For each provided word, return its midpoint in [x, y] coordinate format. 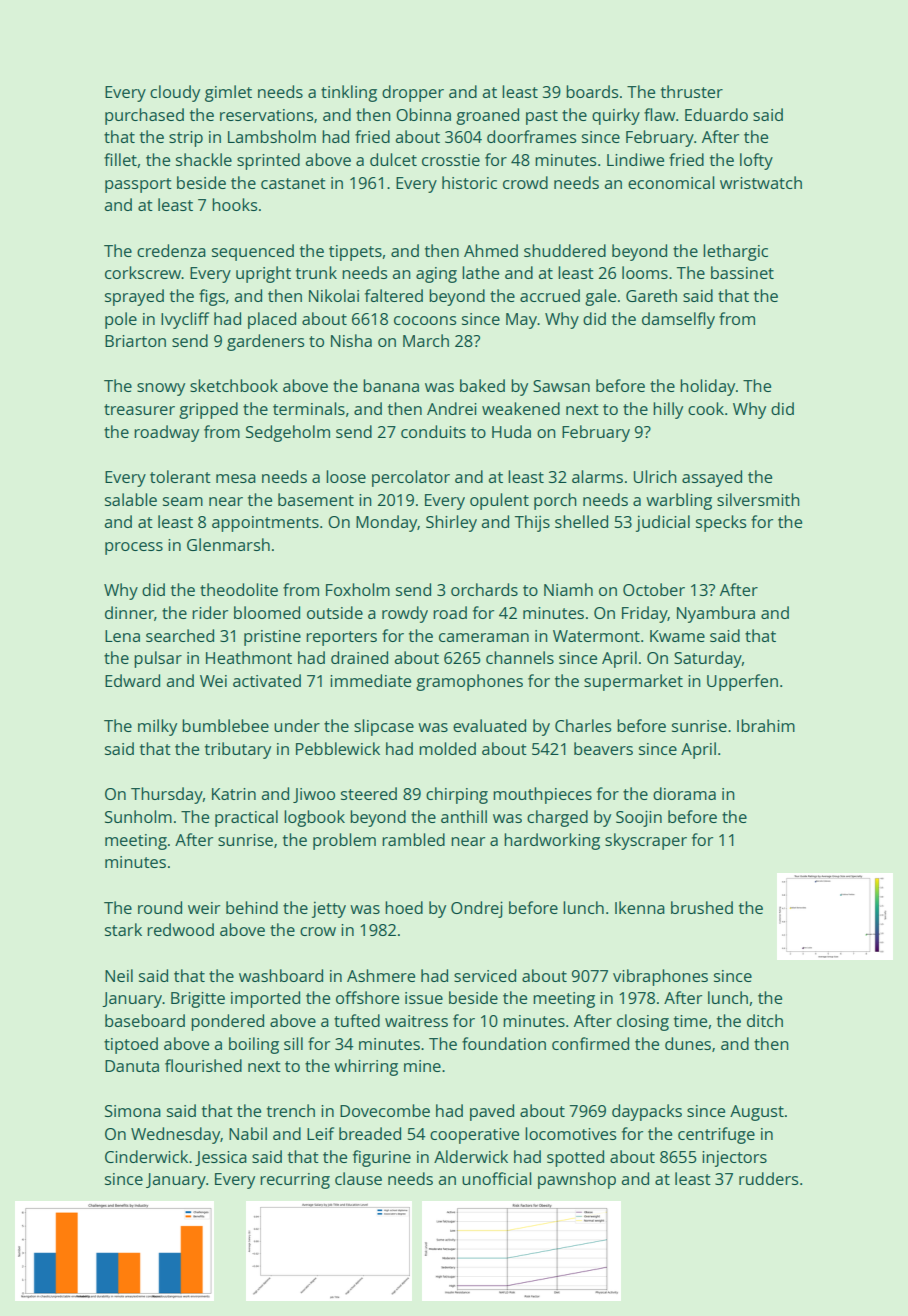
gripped [208, 410]
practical [246, 818]
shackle [204, 159]
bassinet [742, 272]
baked [482, 385]
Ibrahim [766, 725]
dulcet [393, 159]
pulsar [158, 659]
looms [645, 272]
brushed [702, 907]
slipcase [384, 727]
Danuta [132, 1066]
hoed [404, 907]
